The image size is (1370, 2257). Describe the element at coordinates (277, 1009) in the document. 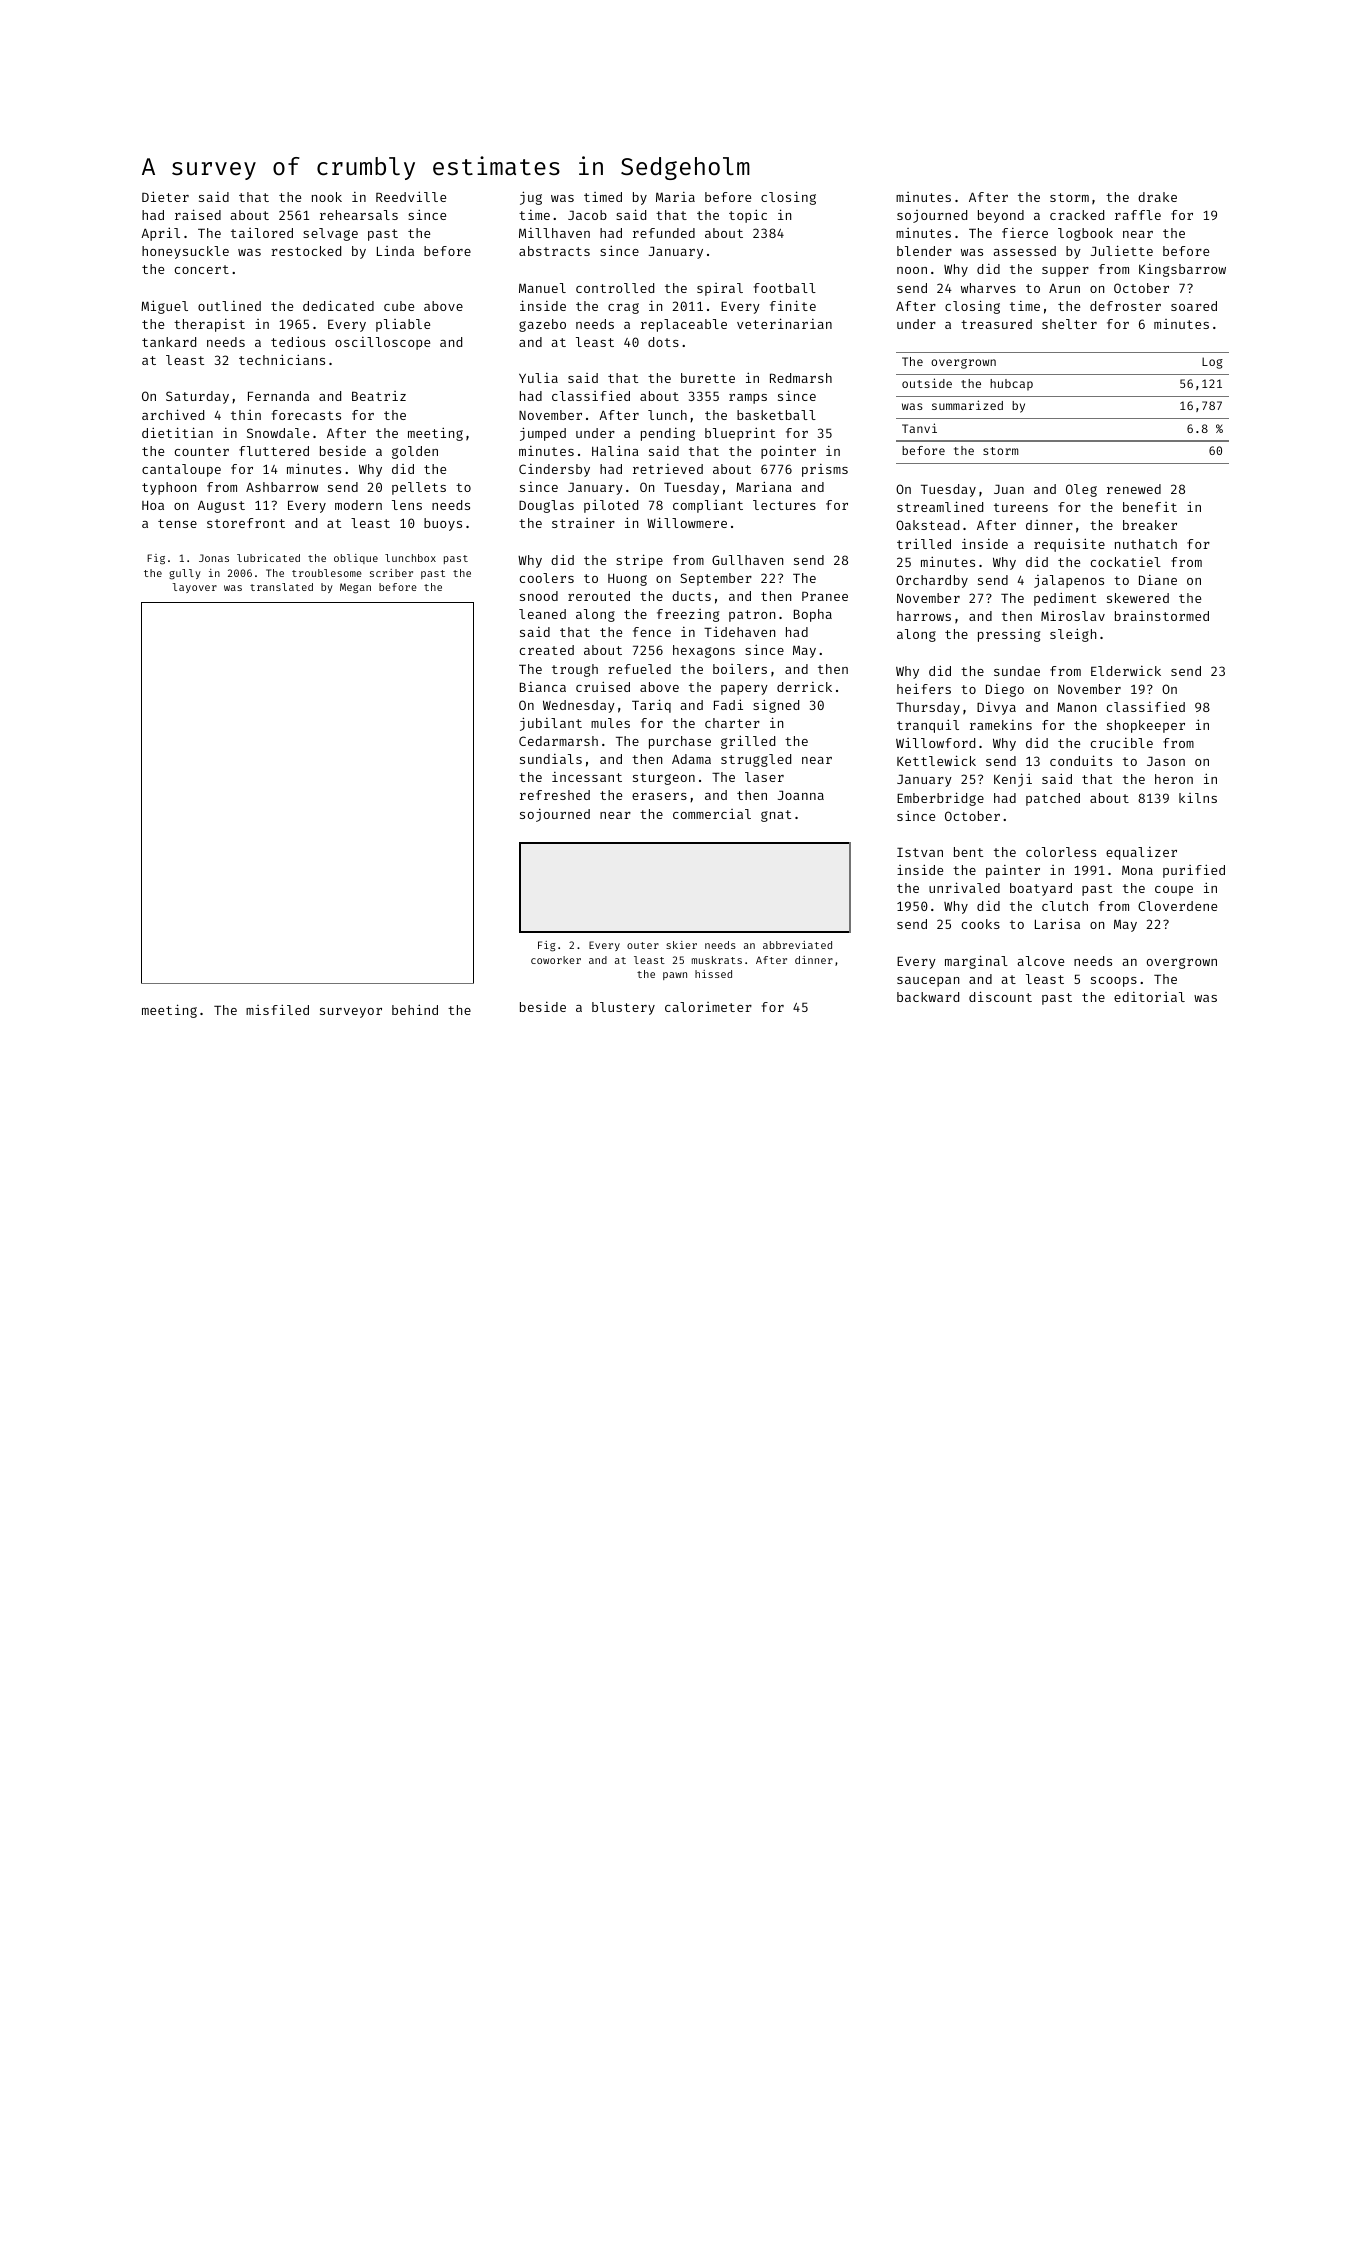

I see `misfiled` at that location.
